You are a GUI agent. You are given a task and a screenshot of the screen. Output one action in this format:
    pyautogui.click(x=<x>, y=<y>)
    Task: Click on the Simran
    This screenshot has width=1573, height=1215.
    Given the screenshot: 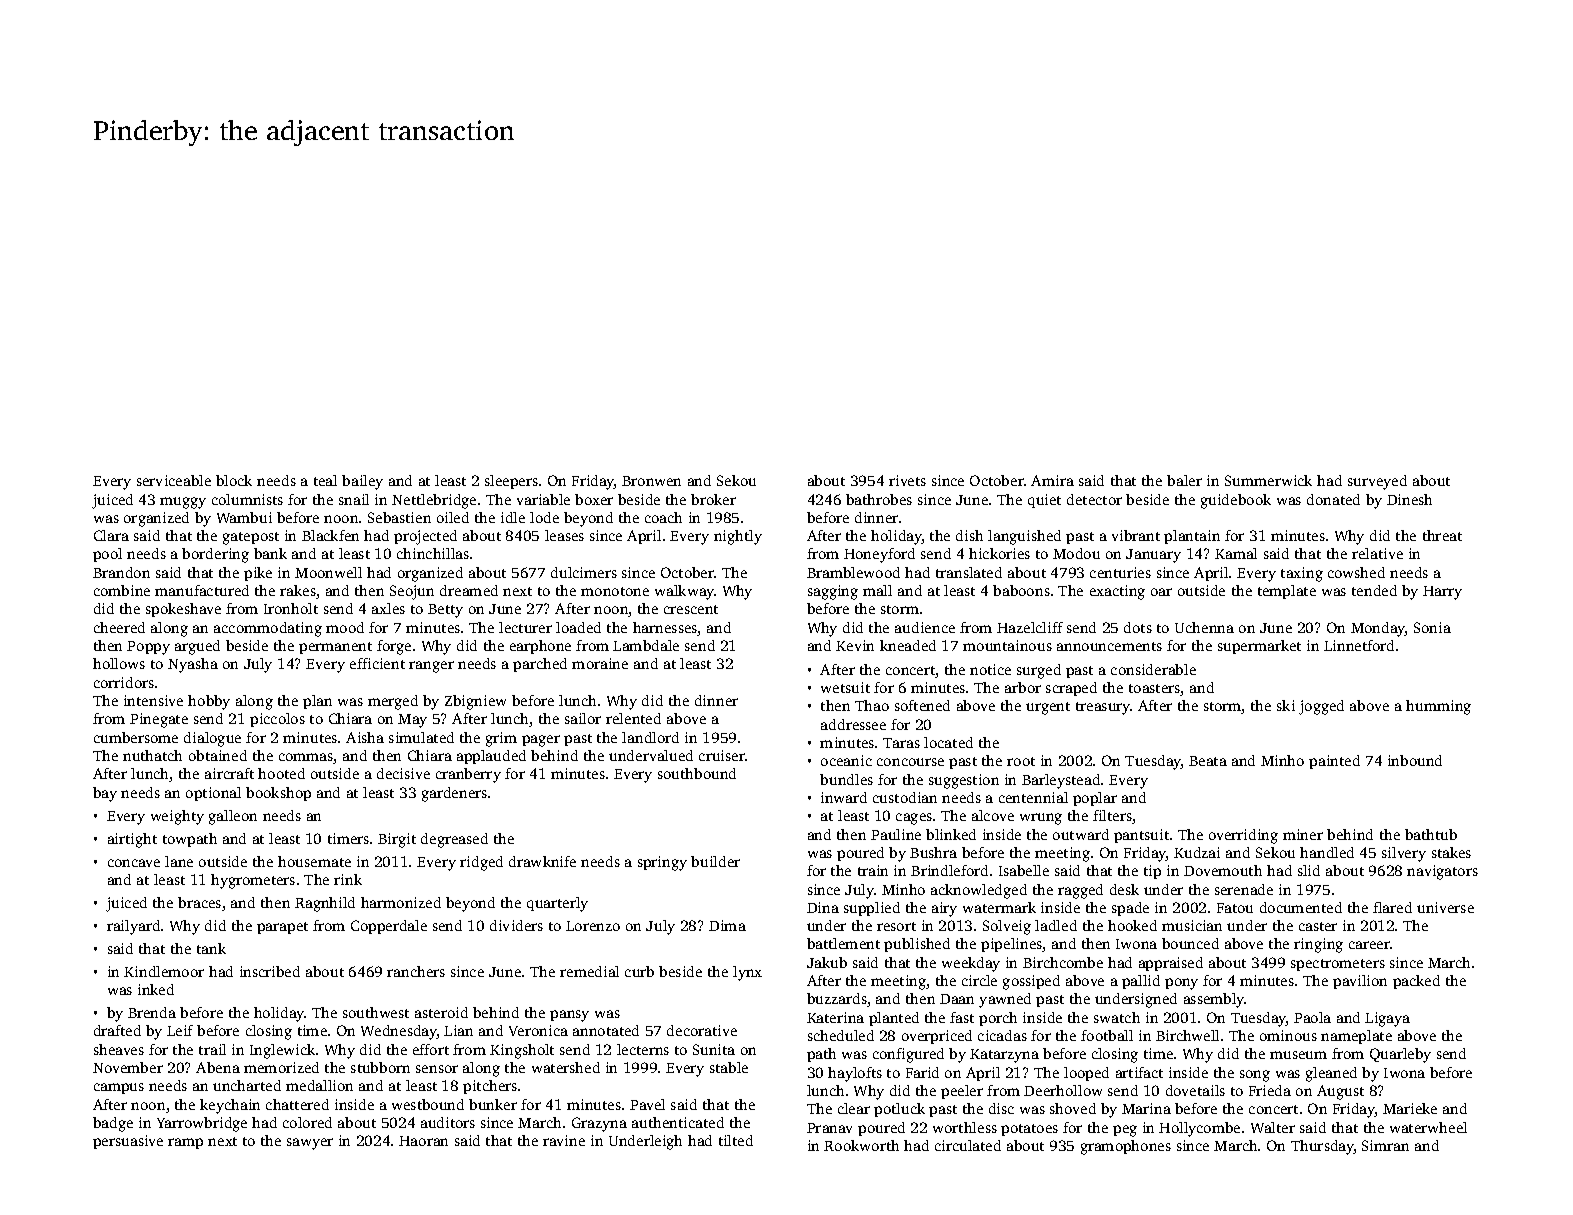 What is the action you would take?
    pyautogui.click(x=1385, y=1145)
